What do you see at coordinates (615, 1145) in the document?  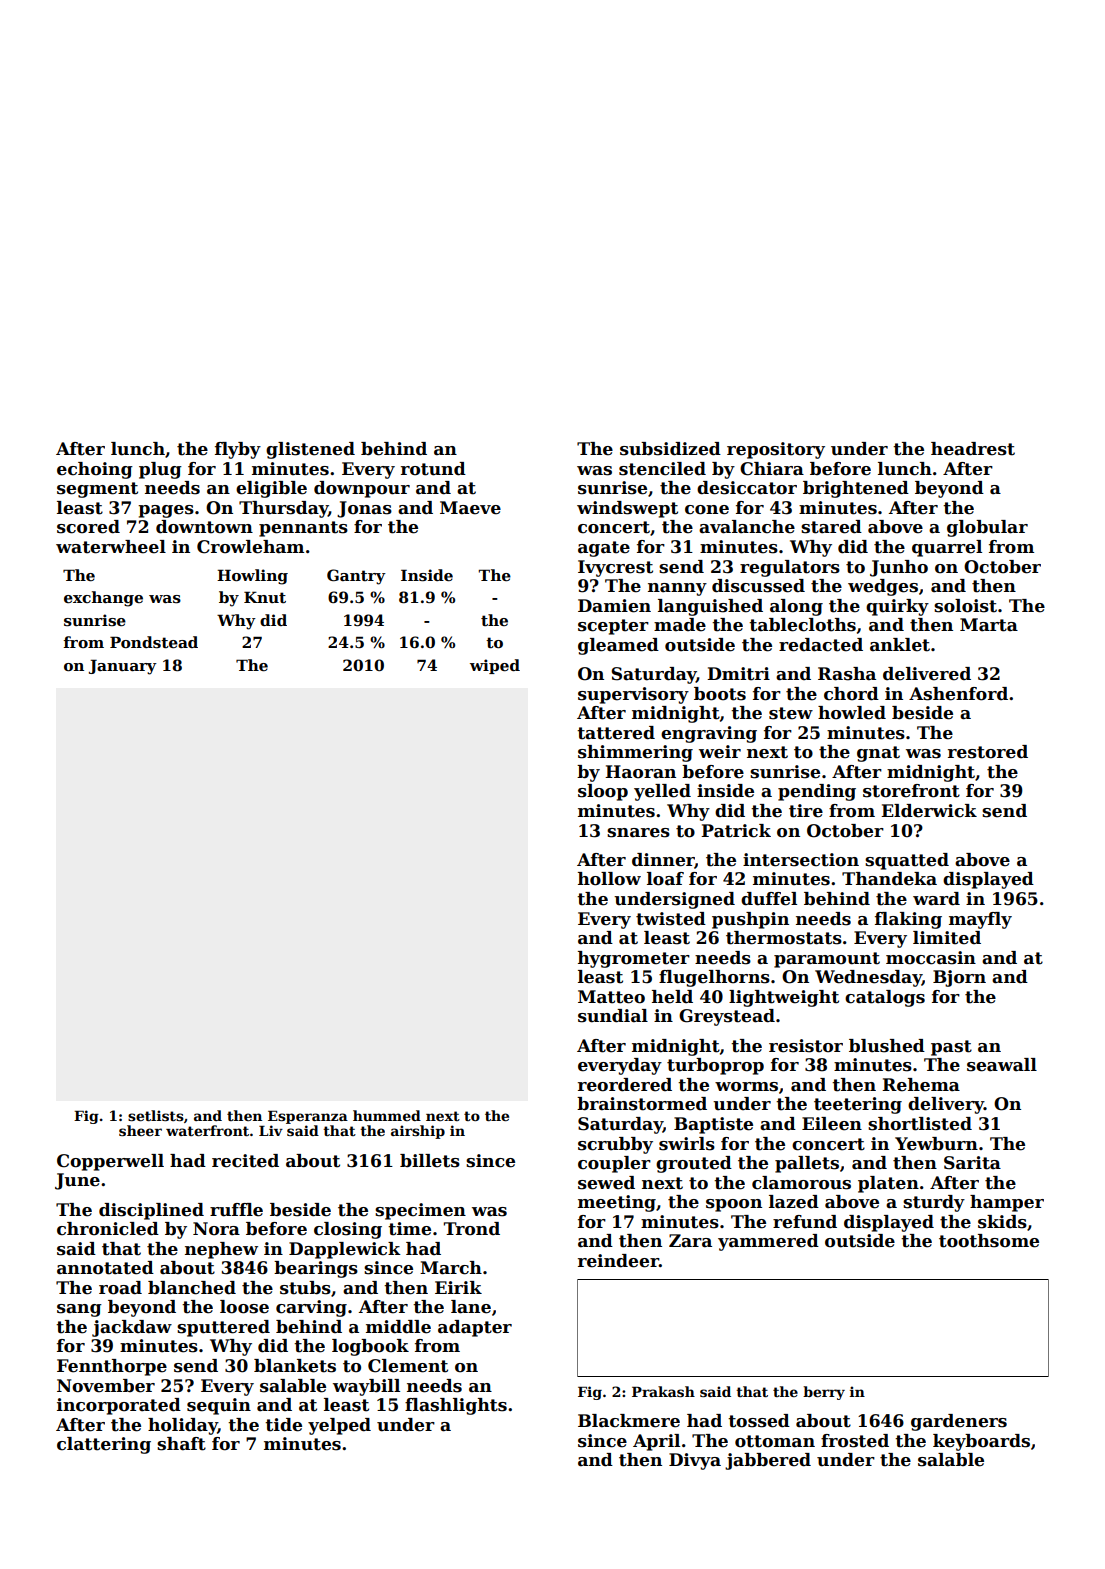 I see `scrubby` at bounding box center [615, 1145].
